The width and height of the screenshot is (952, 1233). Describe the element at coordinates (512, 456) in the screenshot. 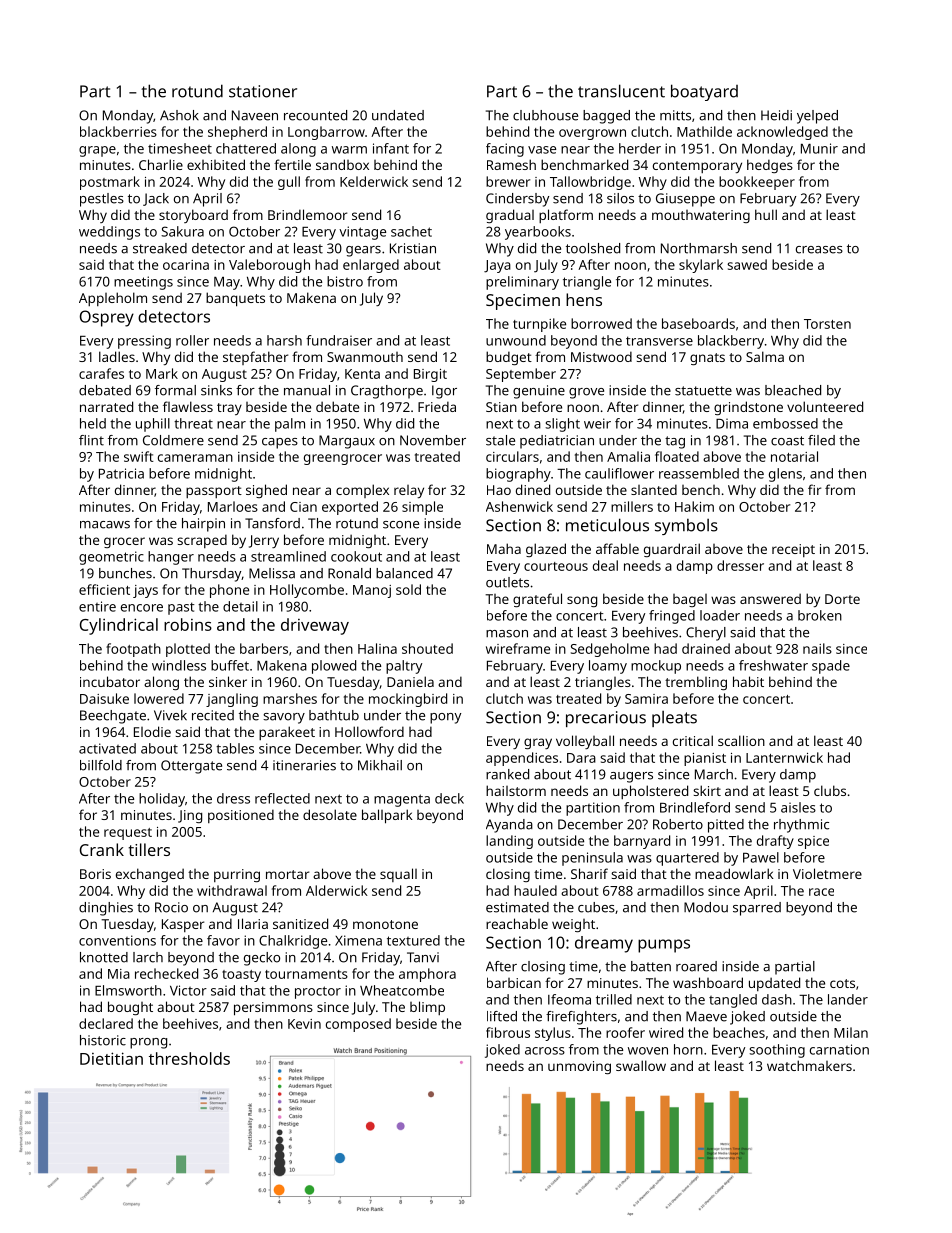

I see `circulars` at that location.
